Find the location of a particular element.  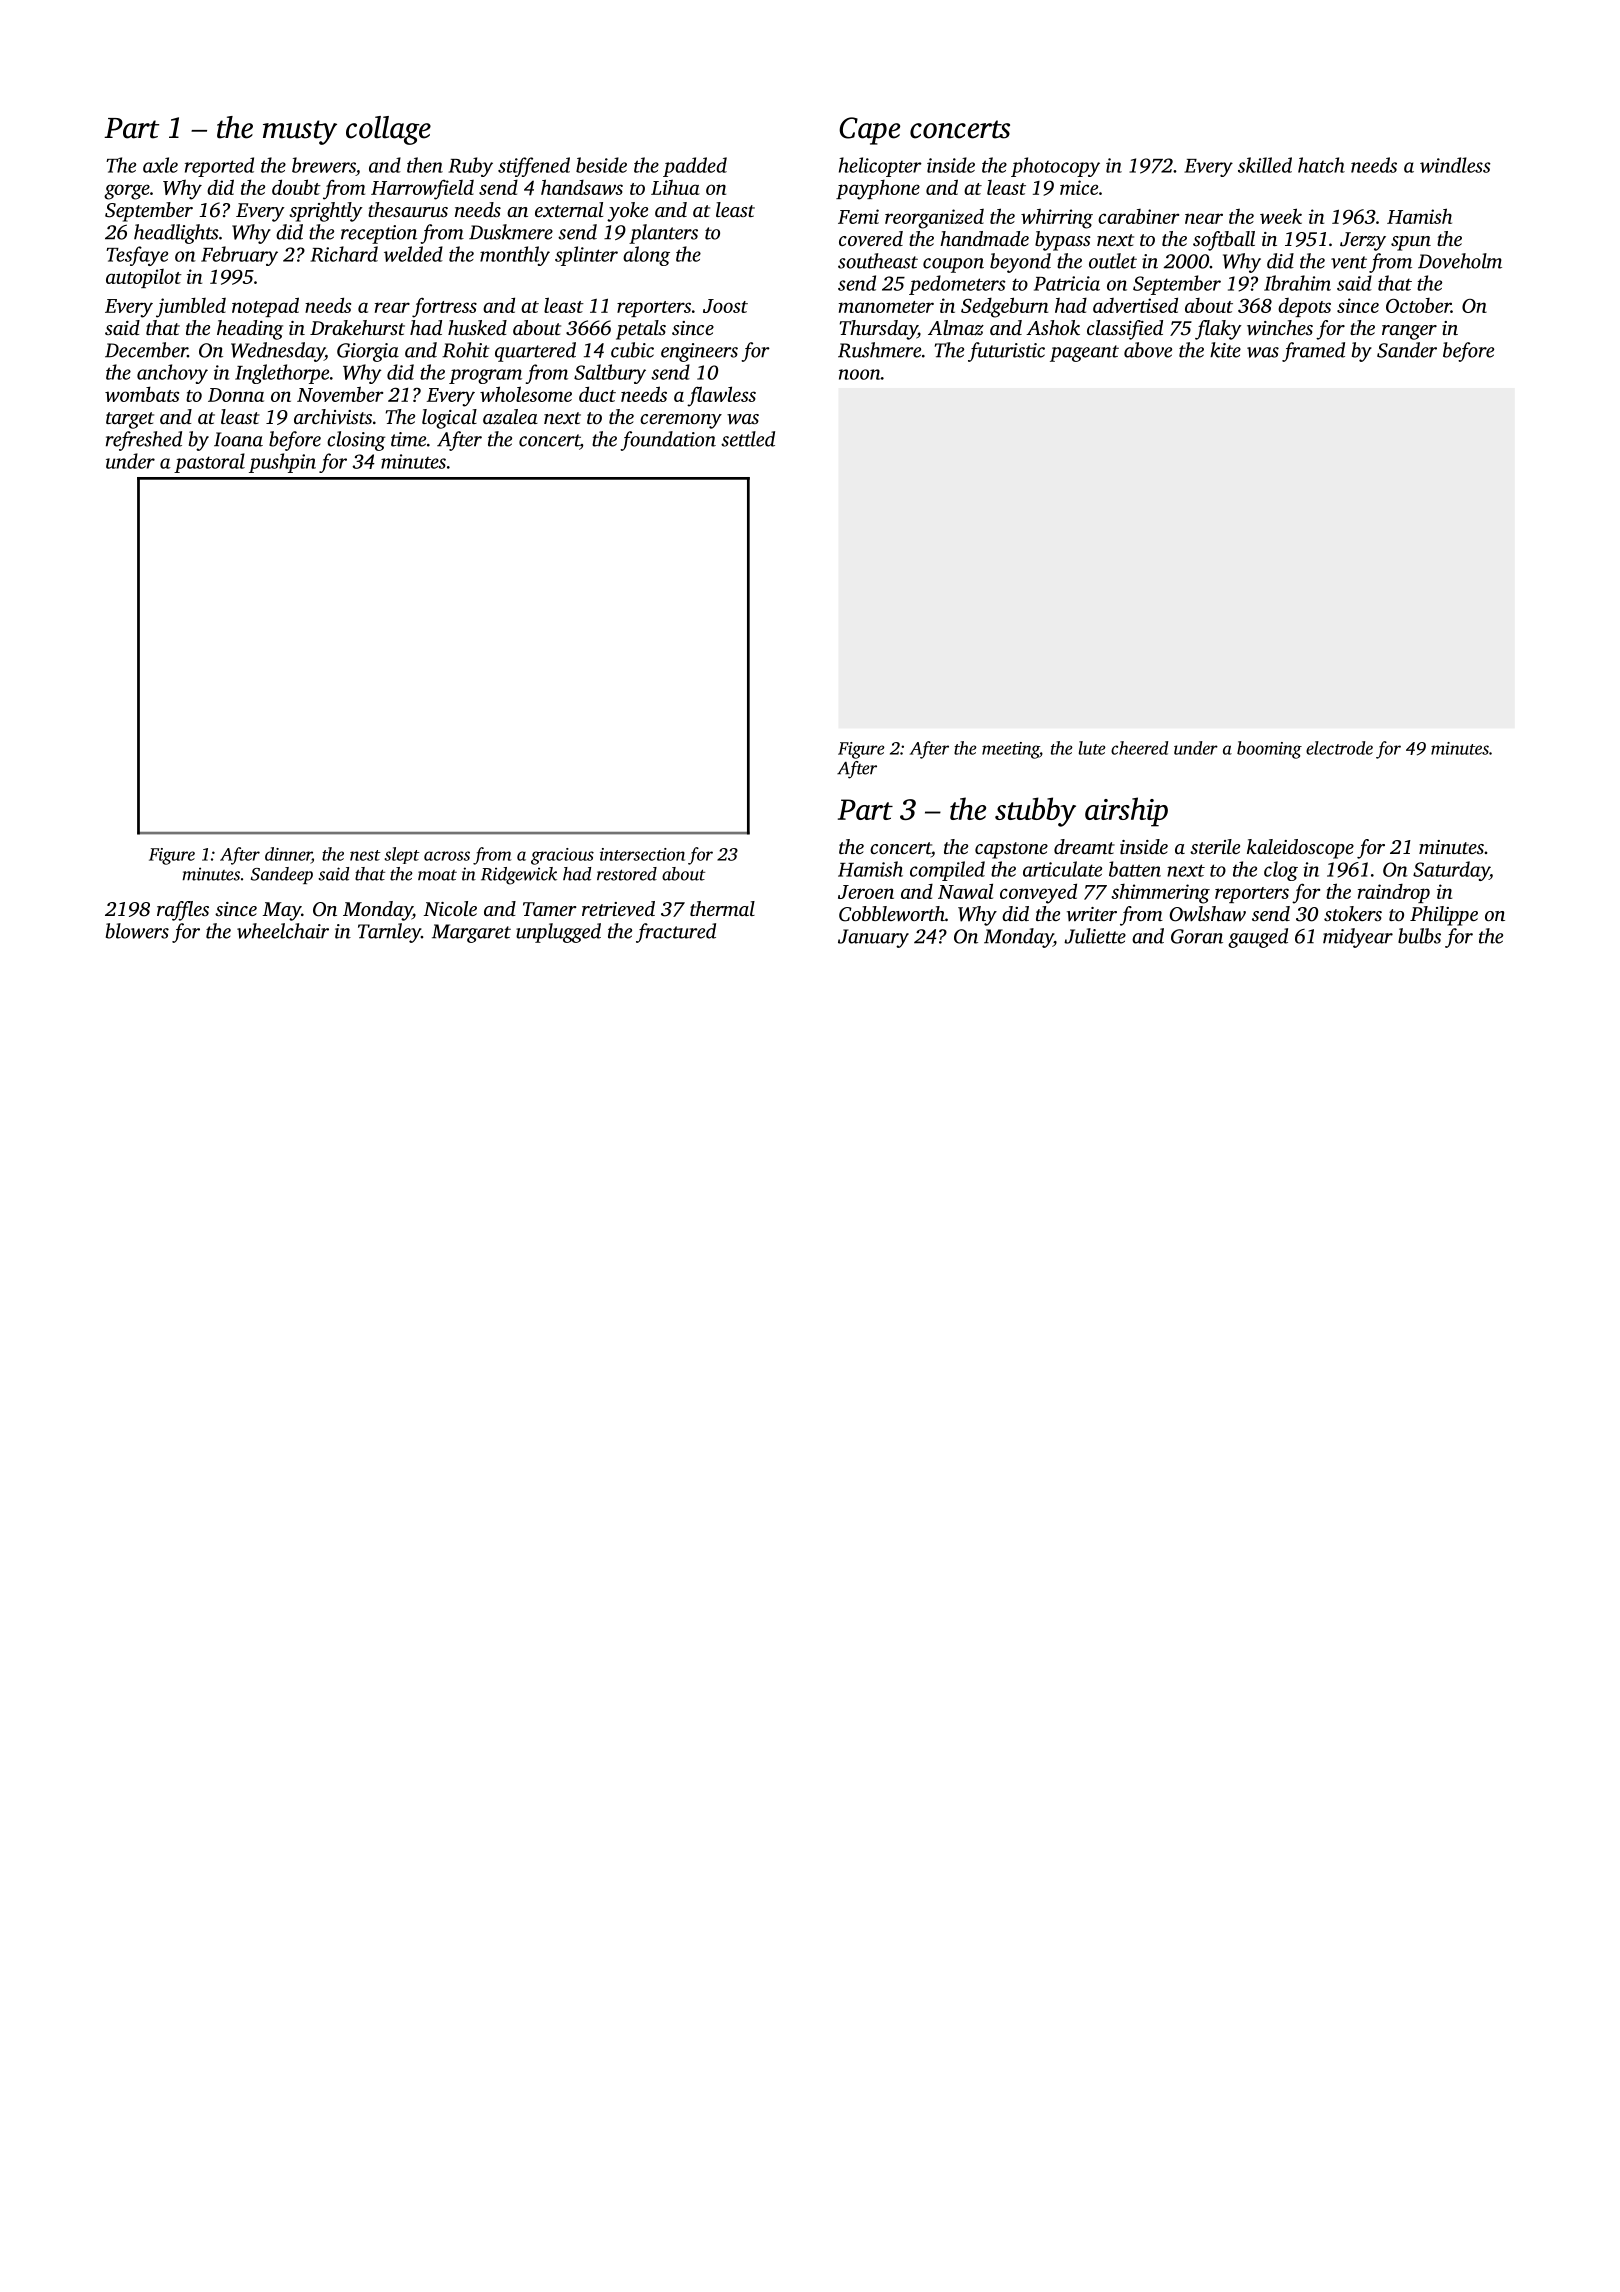

noon is located at coordinates (860, 374).
